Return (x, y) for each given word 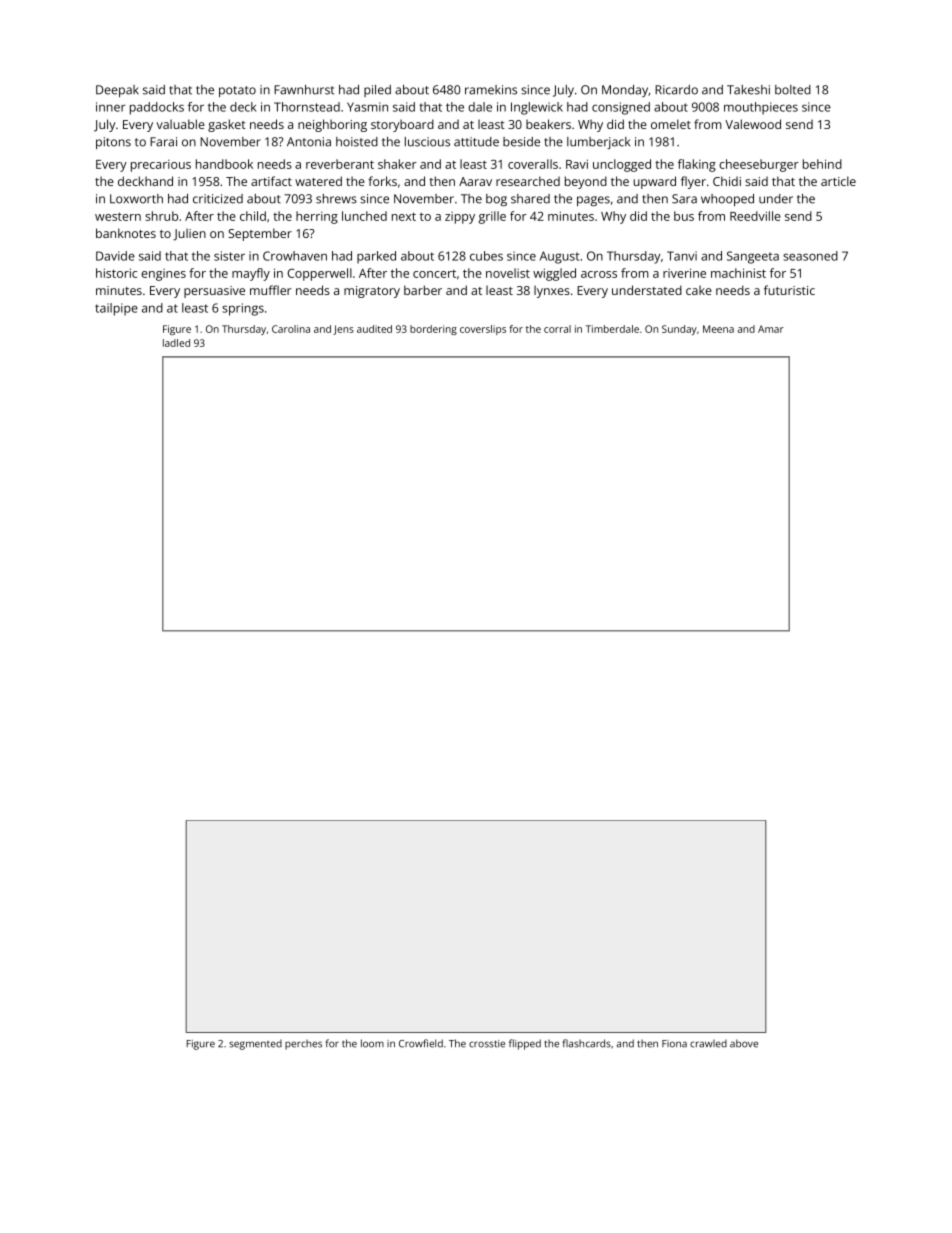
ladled (176, 343)
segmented (255, 1045)
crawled (708, 1044)
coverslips (483, 330)
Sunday (679, 330)
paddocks (157, 108)
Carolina (291, 329)
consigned (621, 108)
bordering (433, 330)
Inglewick (537, 108)
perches (303, 1045)
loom (372, 1043)
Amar (771, 329)
